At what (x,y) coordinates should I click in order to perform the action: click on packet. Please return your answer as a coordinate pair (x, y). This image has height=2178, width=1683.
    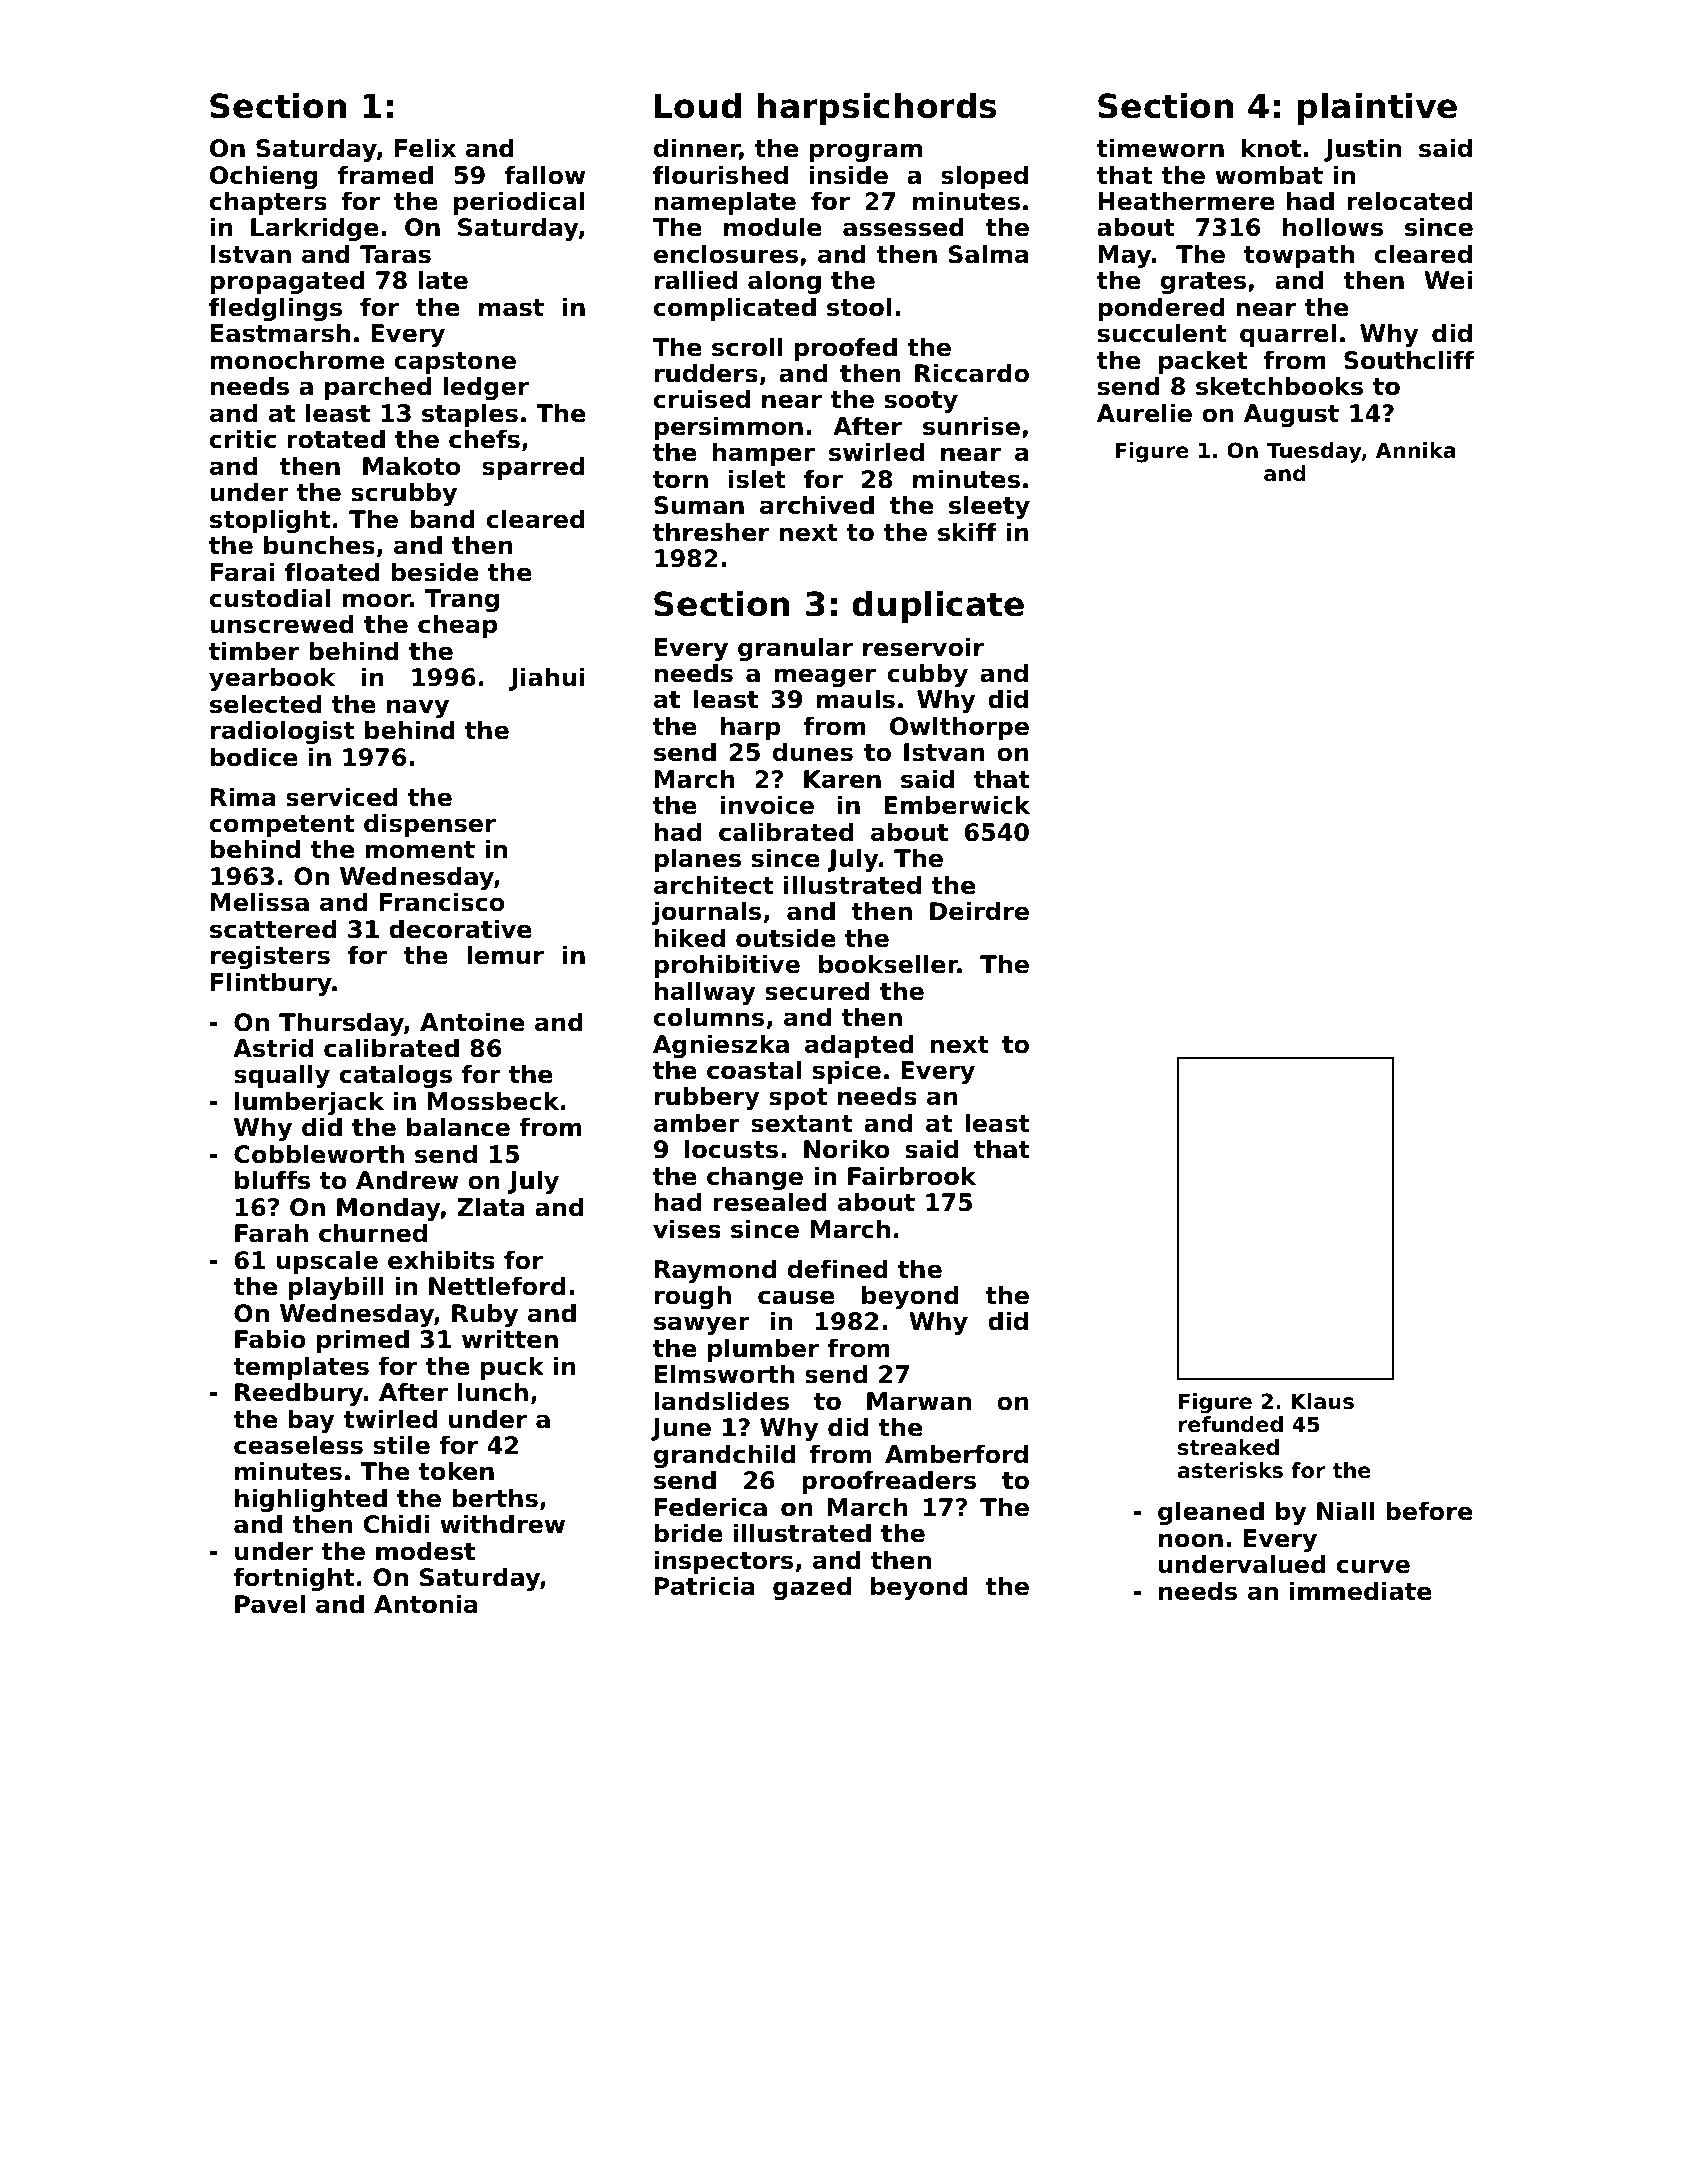
    Looking at the image, I should click on (1203, 362).
